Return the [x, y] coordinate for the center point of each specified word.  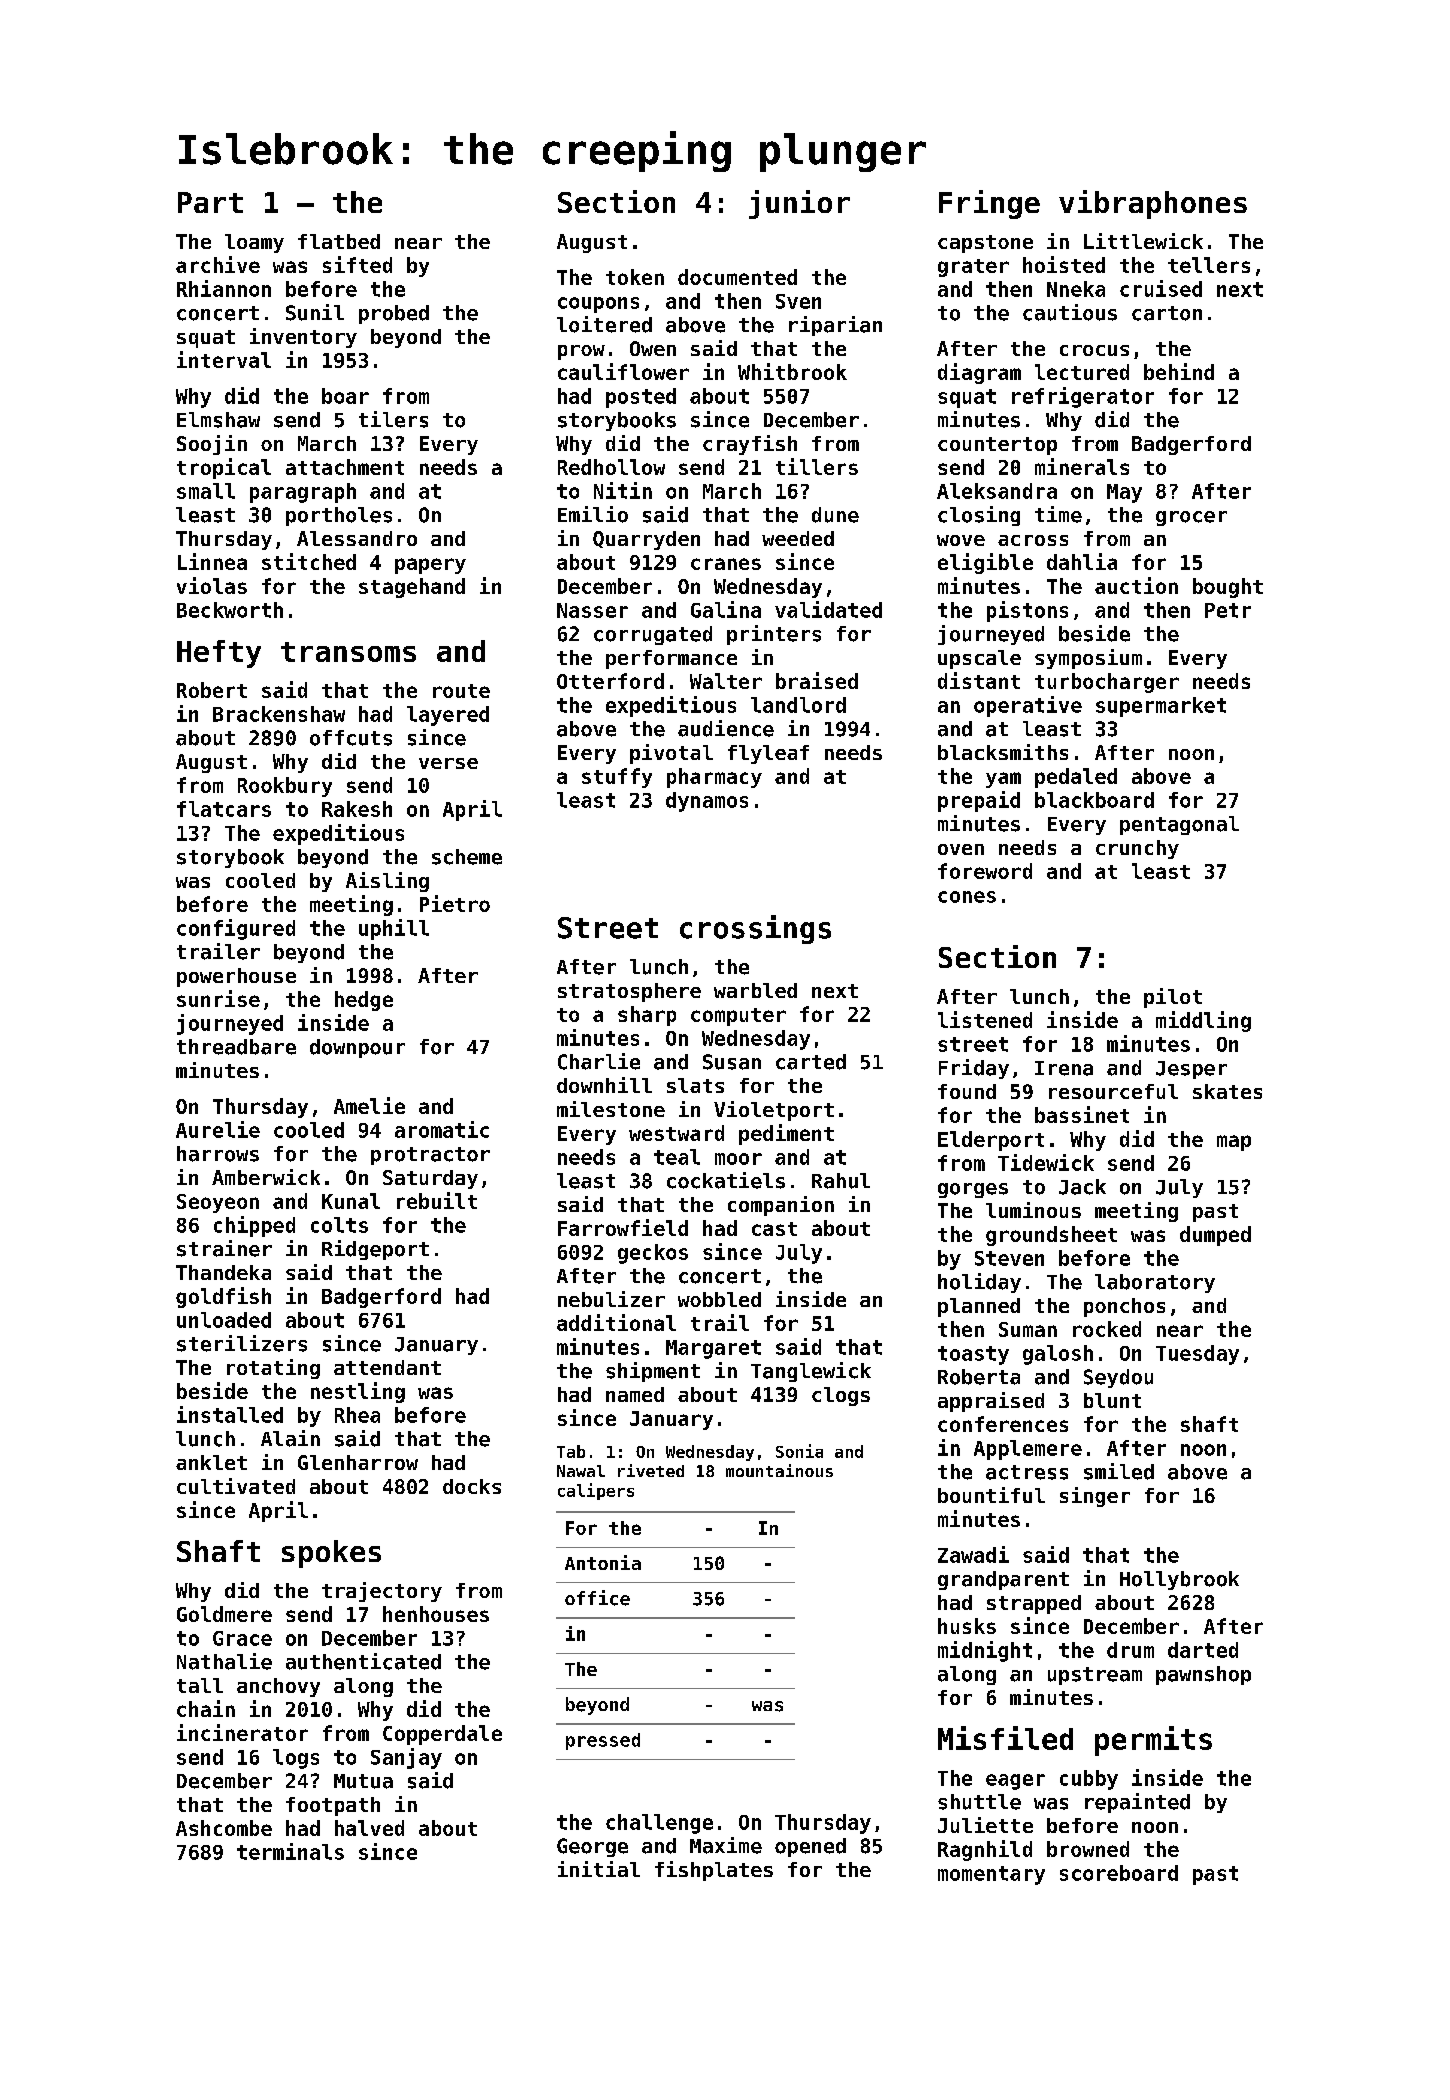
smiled [1119, 1471]
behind [1179, 371]
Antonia [603, 1562]
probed [394, 314]
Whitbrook [792, 371]
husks [967, 1626]
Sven [798, 301]
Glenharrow [358, 1462]
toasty [973, 1355]
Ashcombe [224, 1828]
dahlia [1082, 561]
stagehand [412, 588]
